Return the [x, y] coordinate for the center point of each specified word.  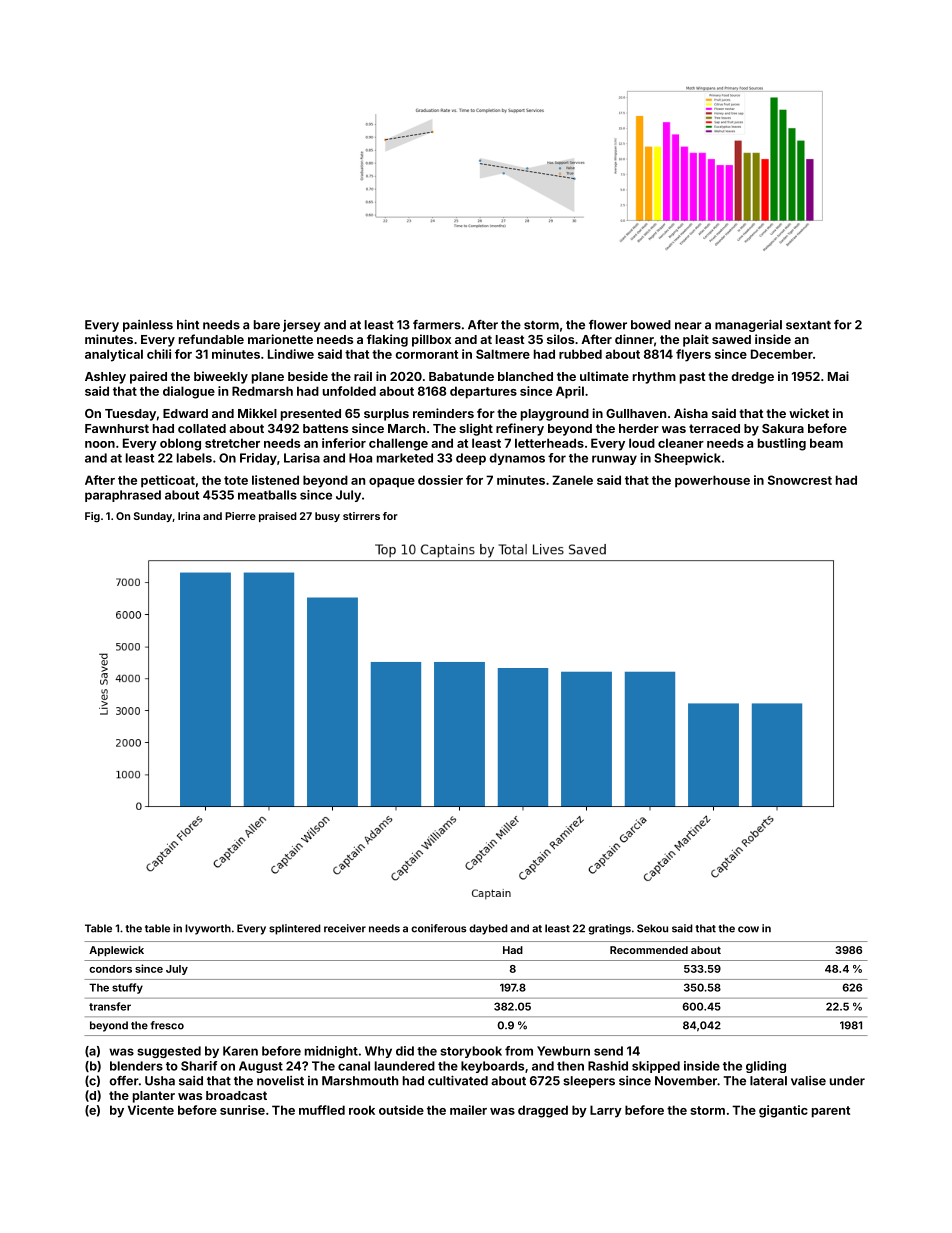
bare [267, 325]
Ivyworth [208, 929]
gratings [609, 929]
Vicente [151, 1110]
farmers [437, 325]
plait [696, 340]
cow [748, 929]
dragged [543, 1111]
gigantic [783, 1111]
